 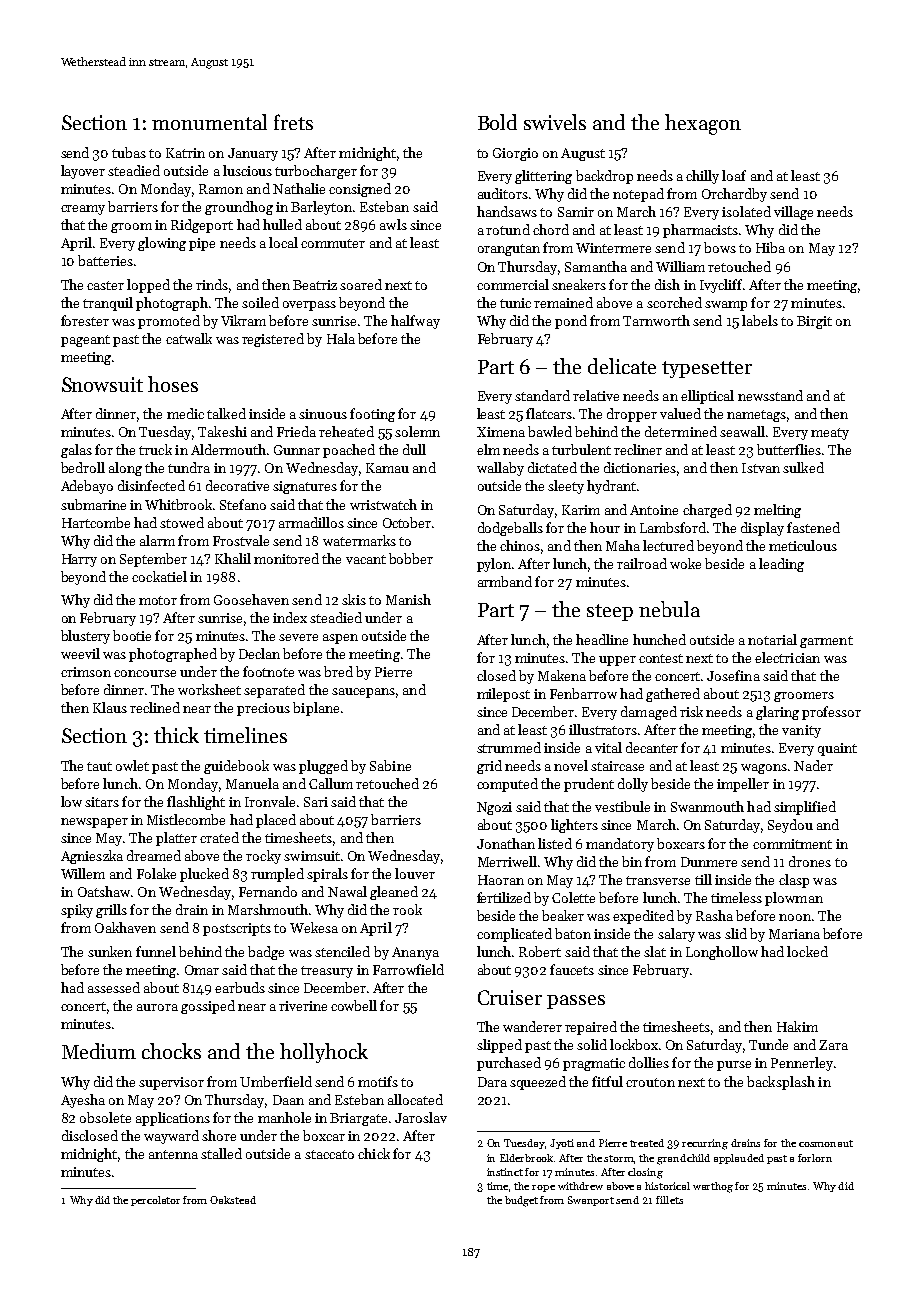 What do you see at coordinates (233, 1200) in the screenshot?
I see `Oakstead` at bounding box center [233, 1200].
